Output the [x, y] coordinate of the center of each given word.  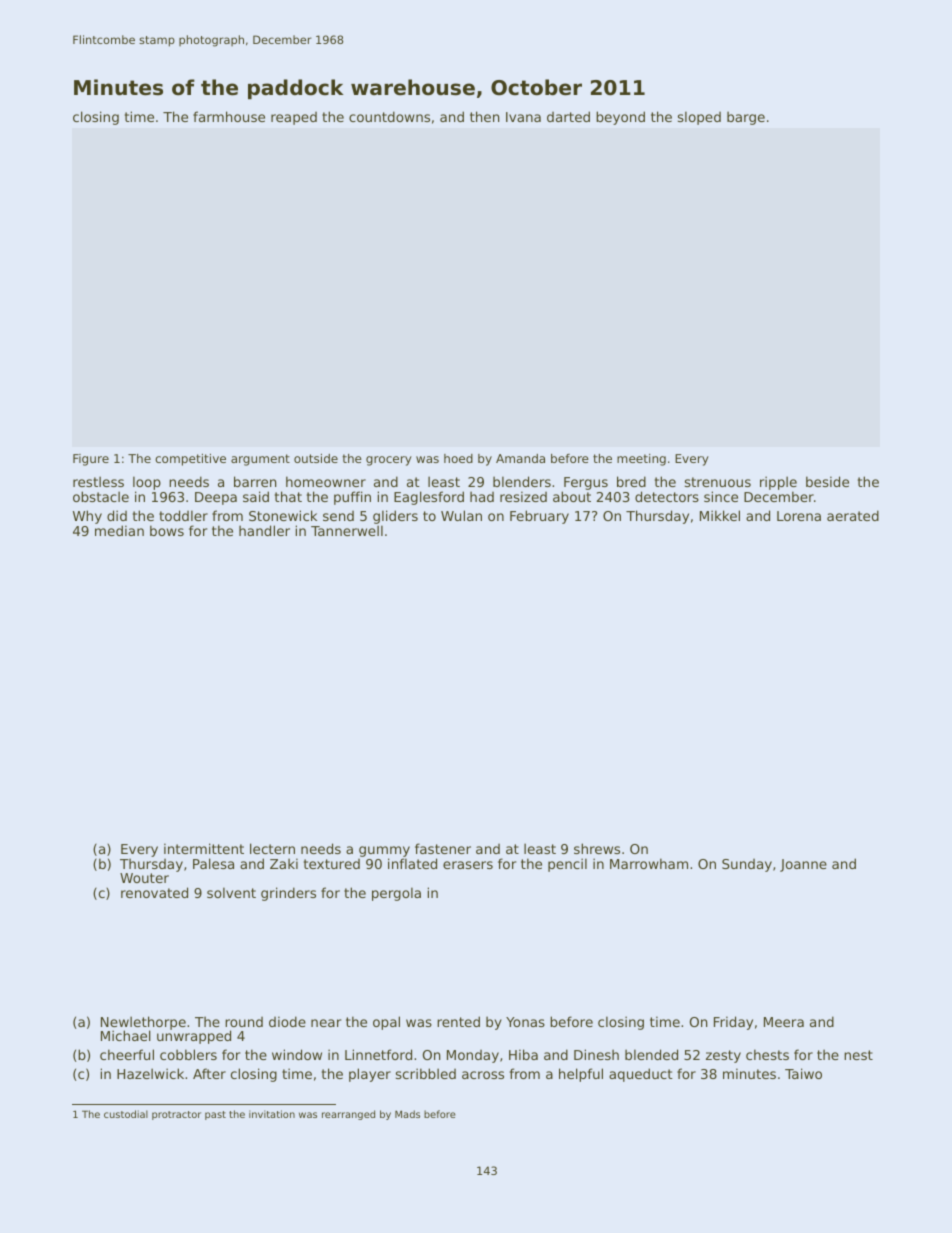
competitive [190, 460]
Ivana [523, 117]
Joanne [803, 865]
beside [827, 481]
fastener [443, 848]
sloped [699, 118]
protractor [176, 1115]
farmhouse [229, 116]
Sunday [747, 865]
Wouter [144, 878]
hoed [458, 458]
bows [167, 530]
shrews [597, 848]
